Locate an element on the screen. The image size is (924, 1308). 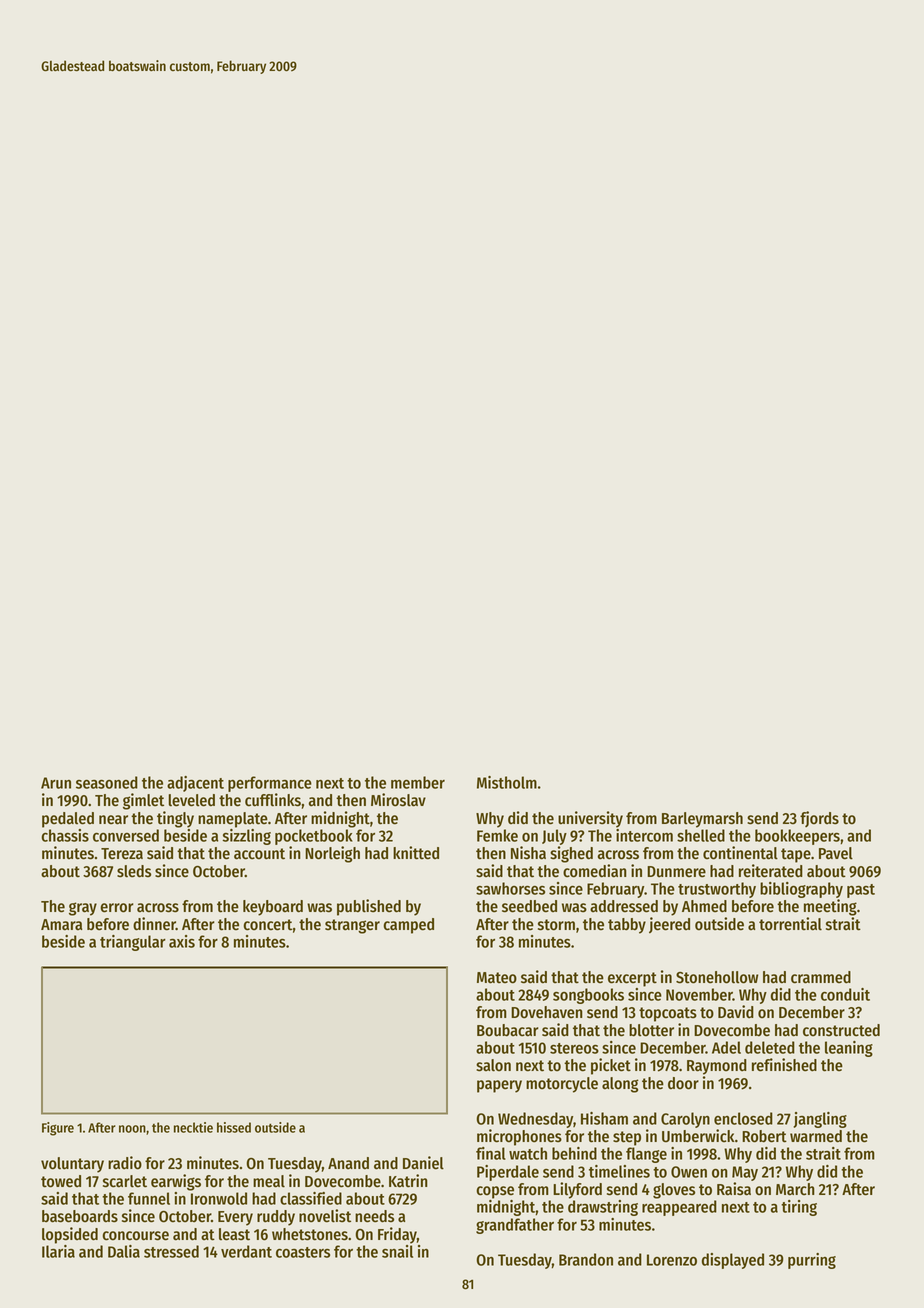
triangular is located at coordinates (133, 943).
